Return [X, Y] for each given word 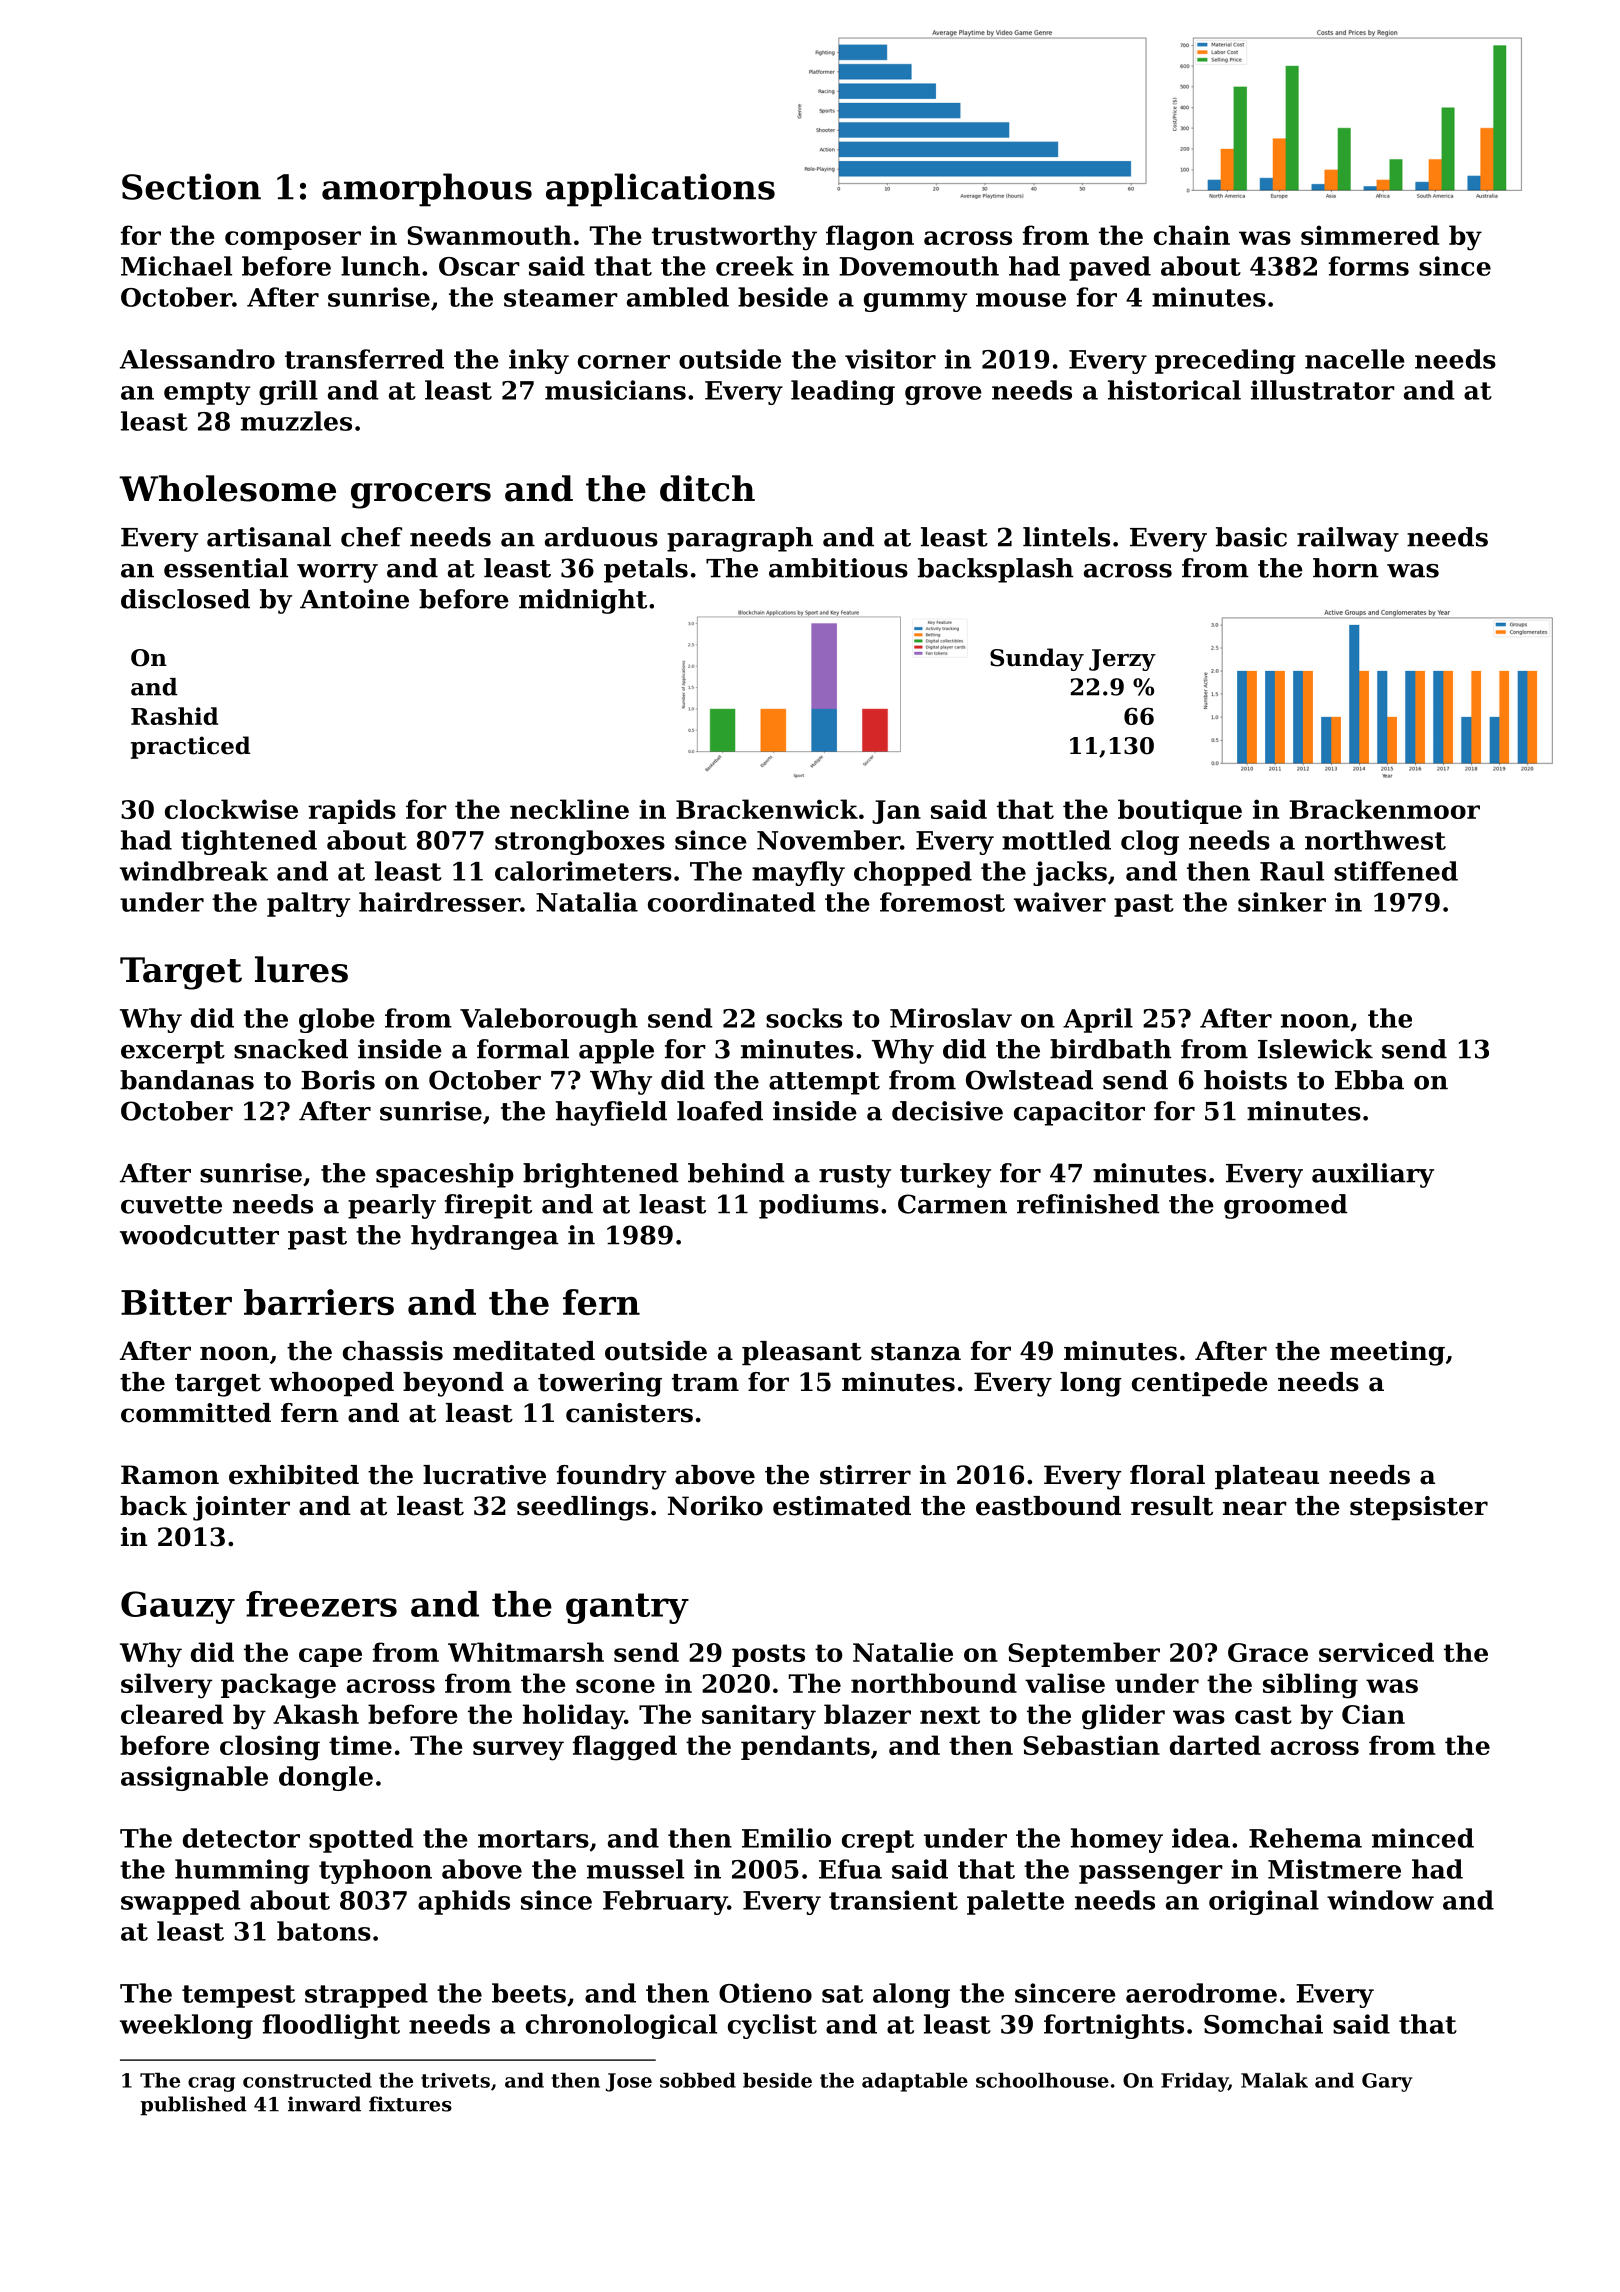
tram [705, 1383]
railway [1348, 539]
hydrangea [484, 1237]
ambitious [838, 568]
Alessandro [197, 359]
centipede [1200, 1384]
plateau [1267, 1477]
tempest [238, 1996]
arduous [601, 537]
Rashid [174, 716]
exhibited [294, 1475]
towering [600, 1384]
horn [1345, 568]
